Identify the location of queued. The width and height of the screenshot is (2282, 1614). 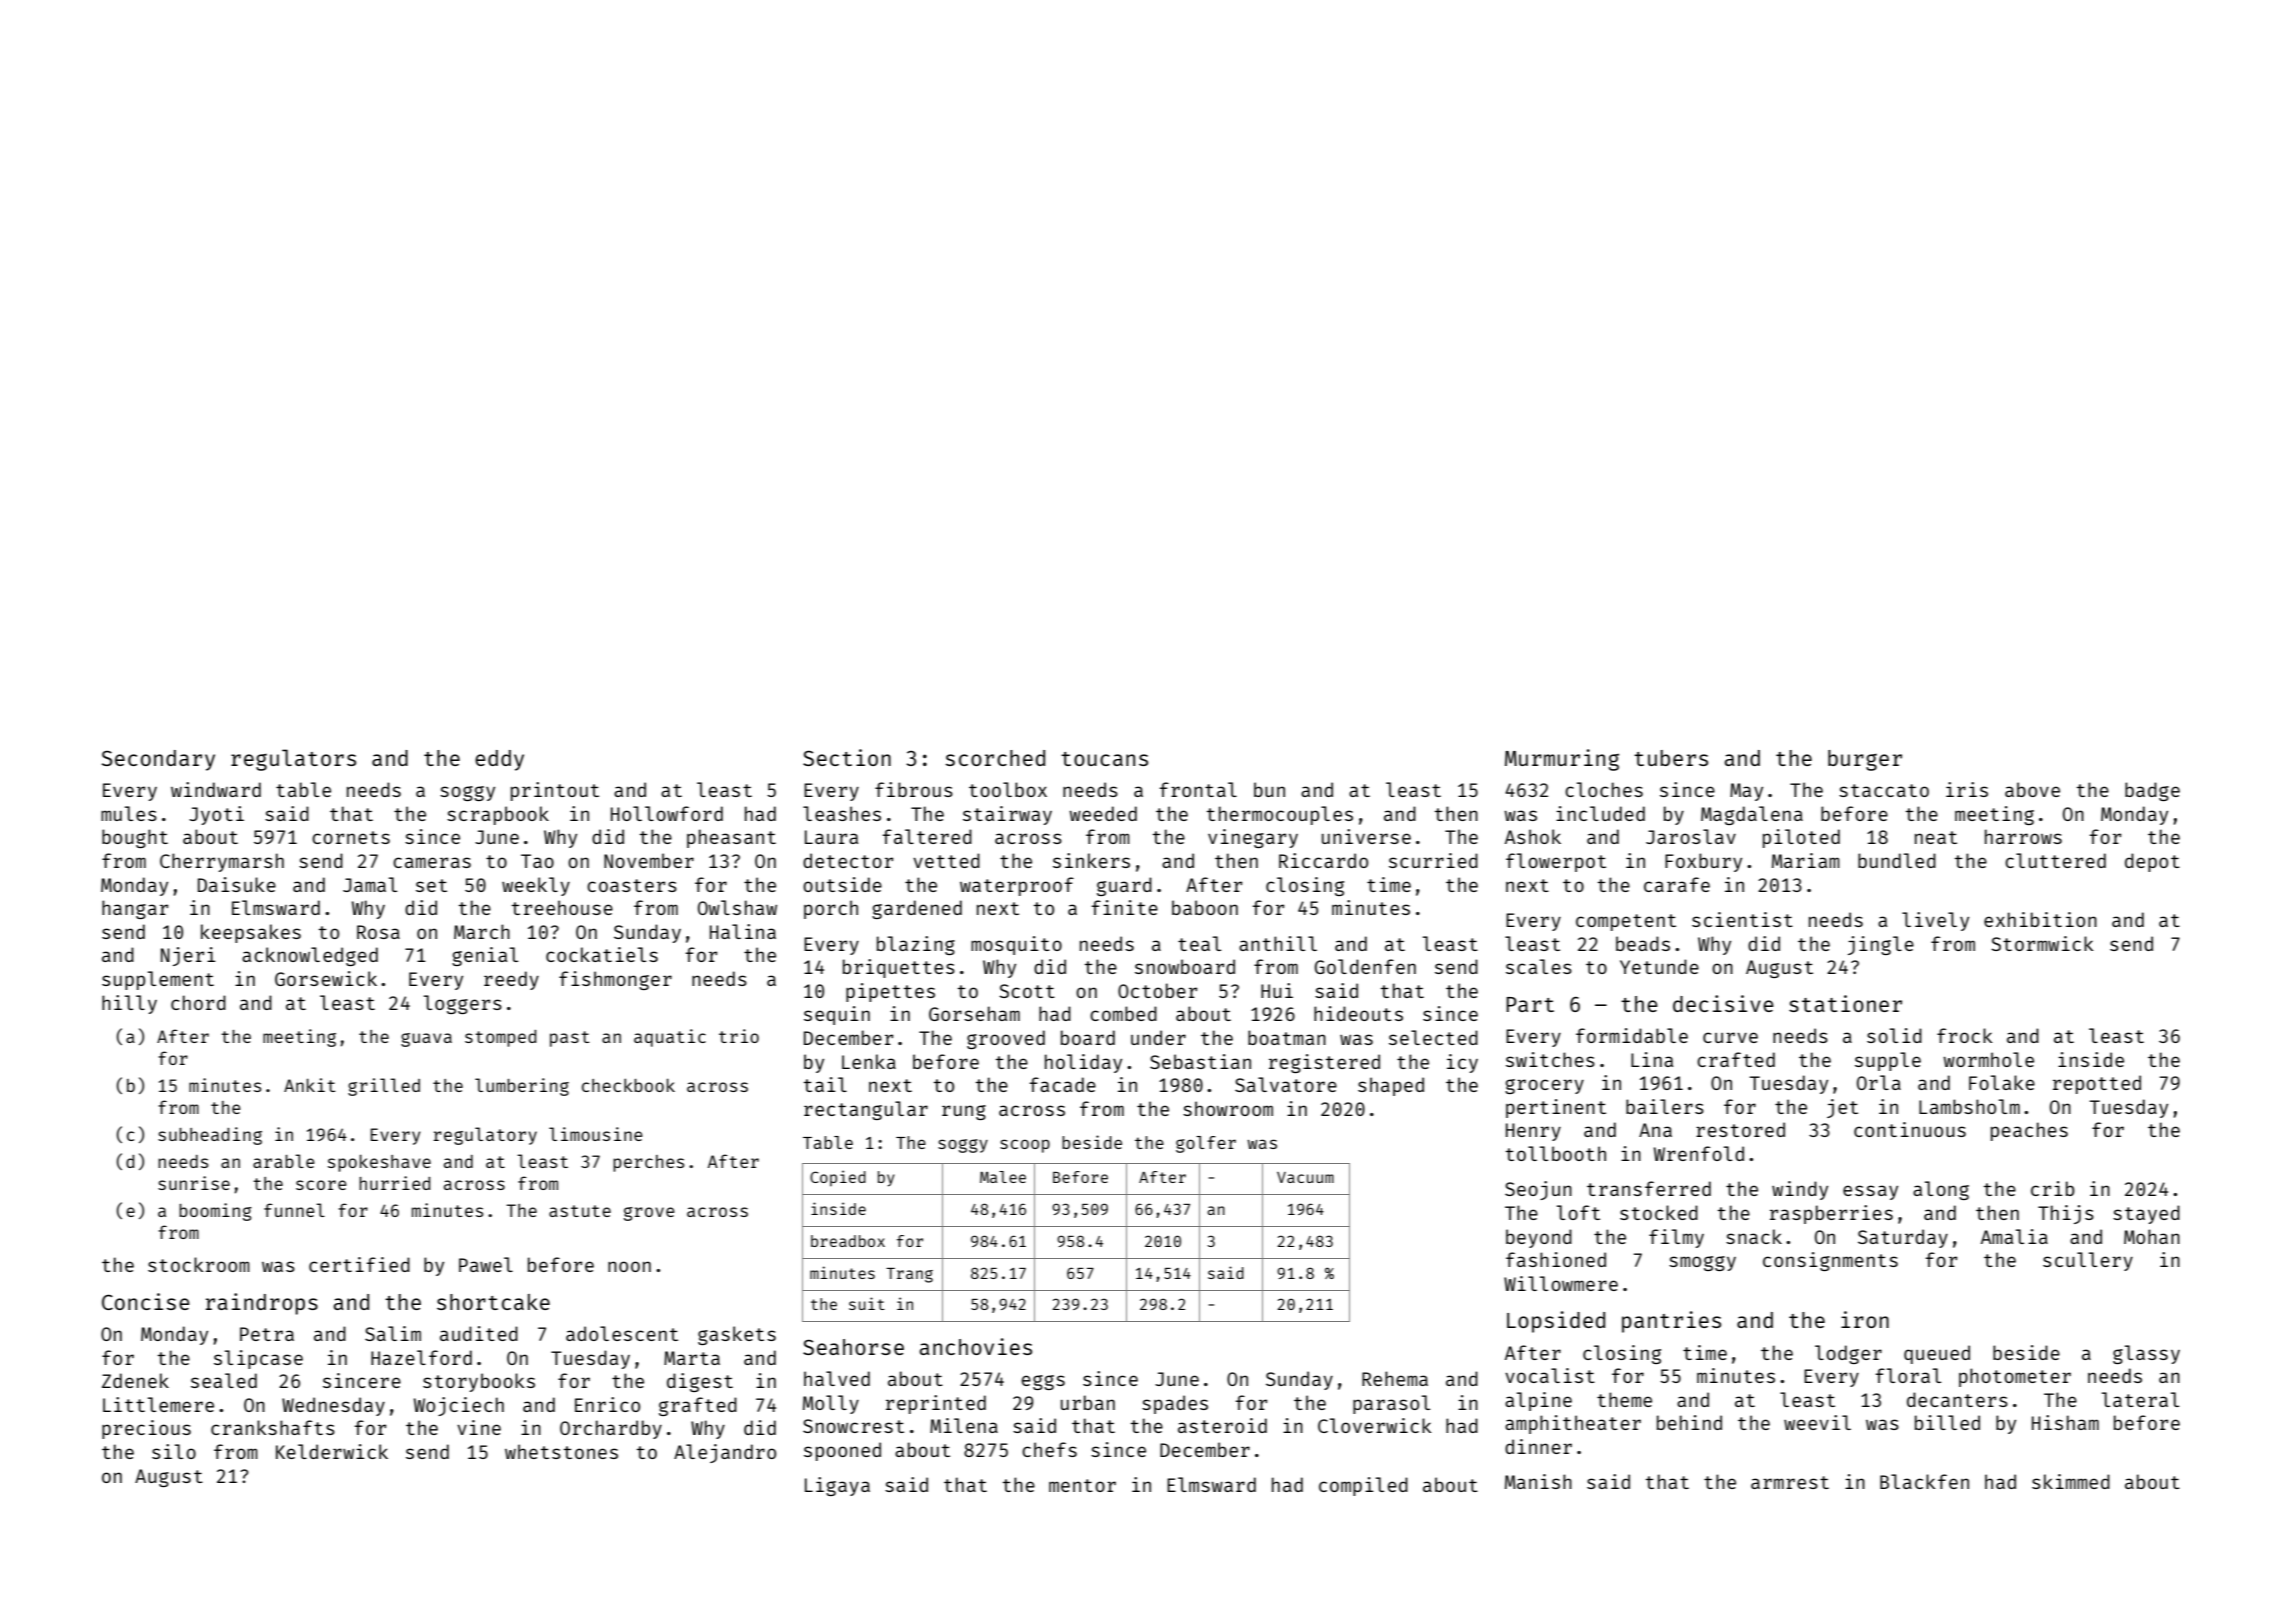
(1937, 1354).
